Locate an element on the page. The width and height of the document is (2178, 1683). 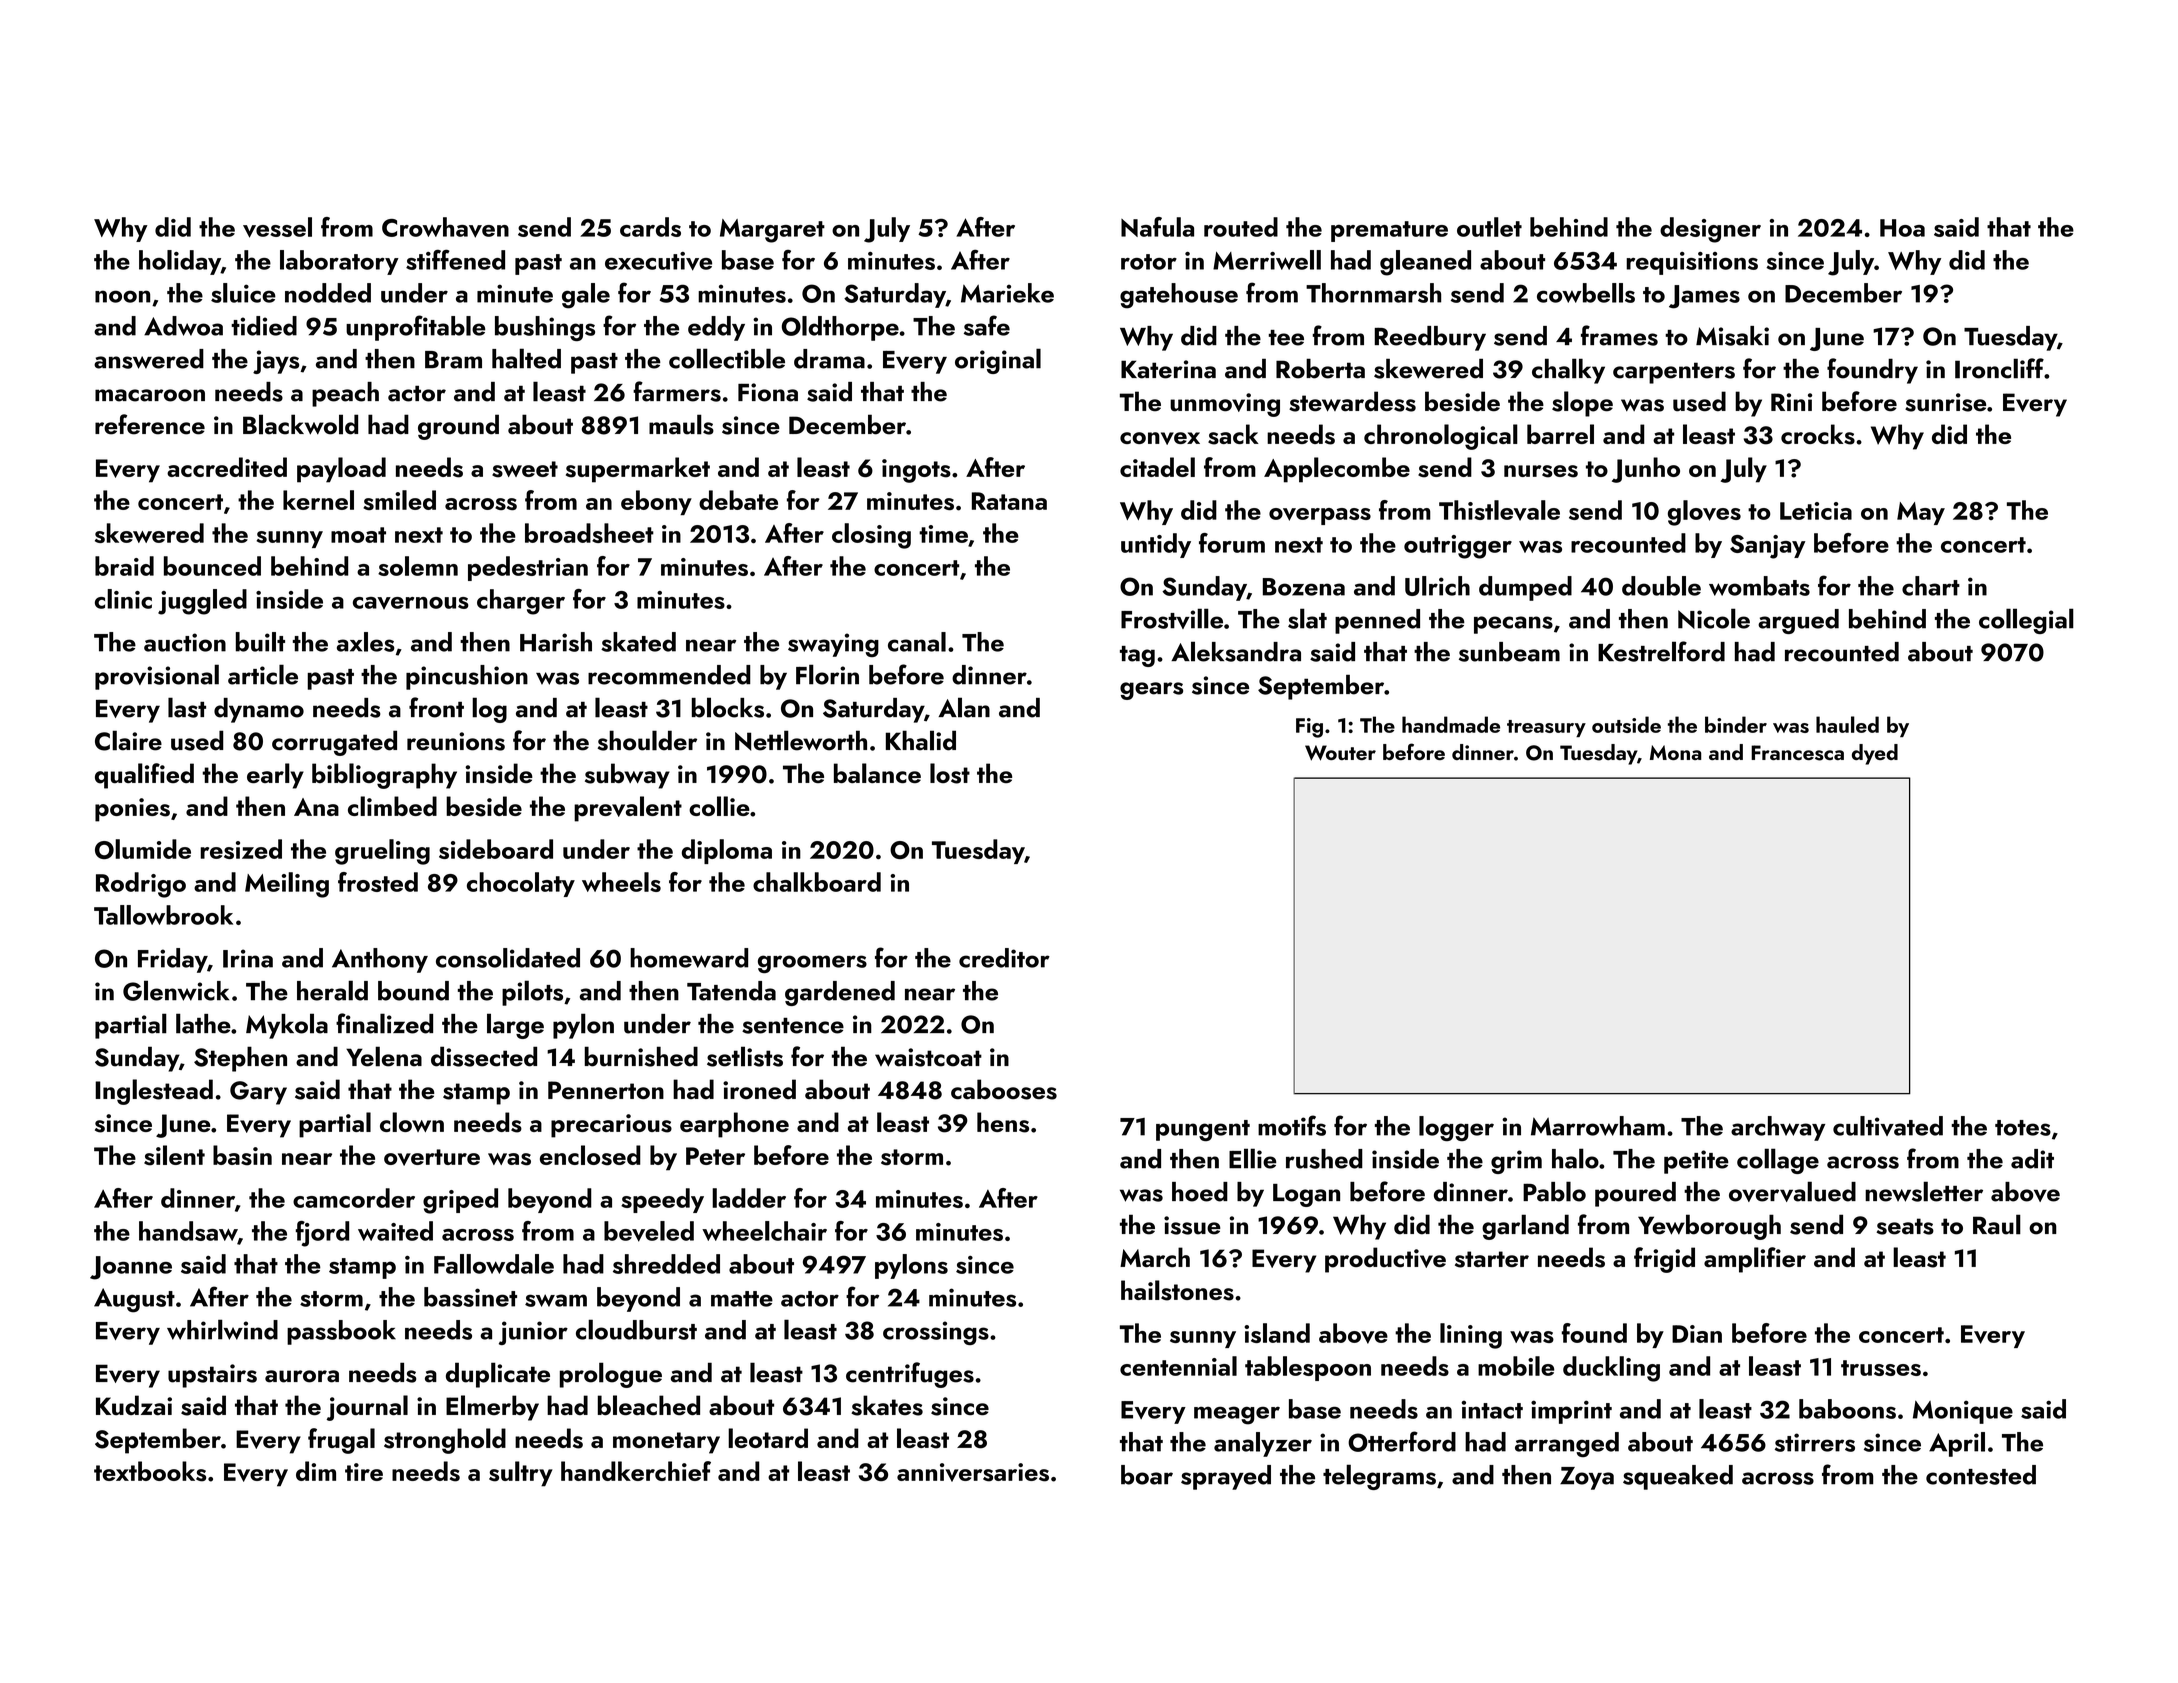
waistcoat is located at coordinates (928, 1057).
